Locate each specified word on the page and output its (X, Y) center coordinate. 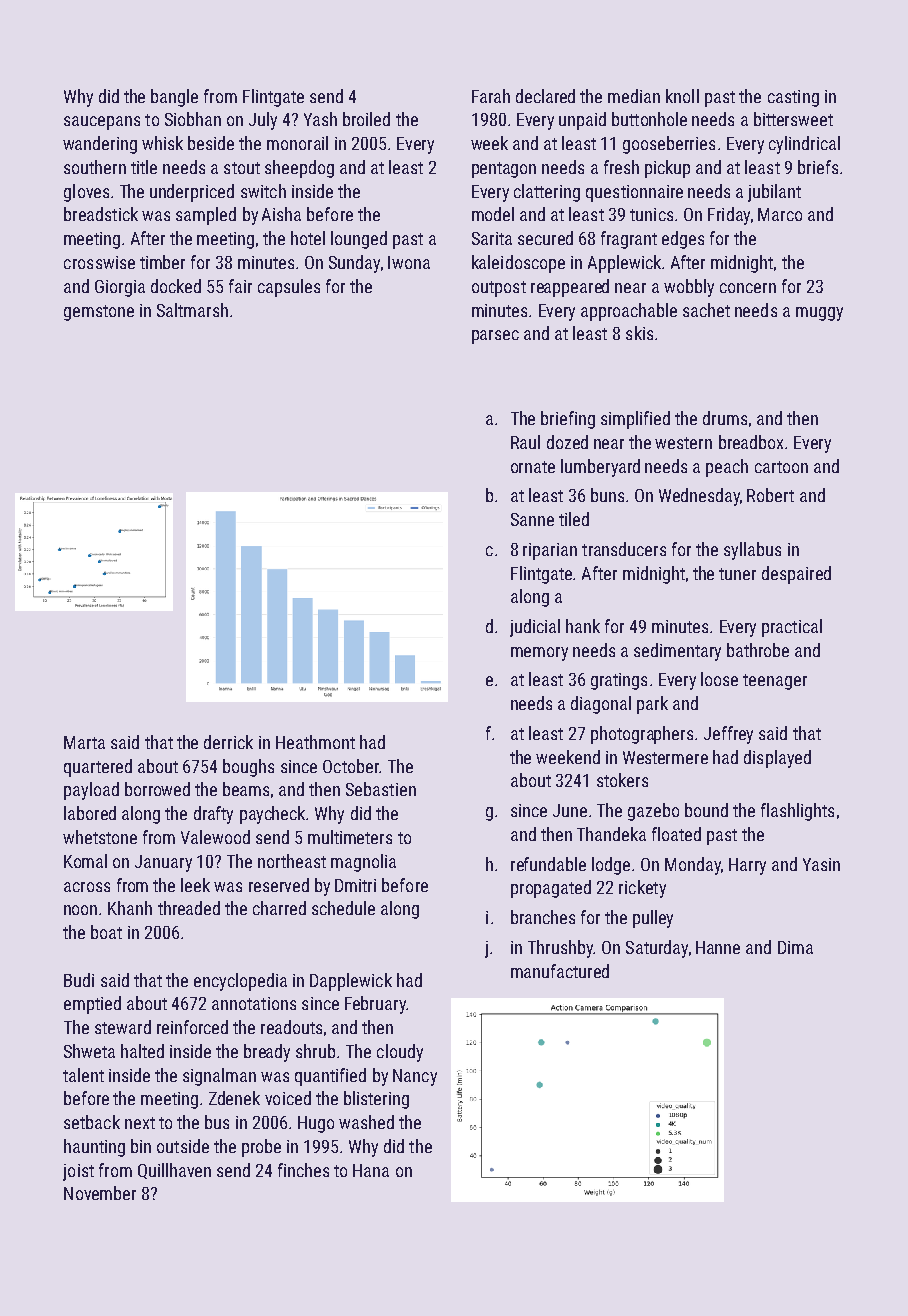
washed (366, 1122)
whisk (162, 143)
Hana (371, 1170)
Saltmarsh (192, 310)
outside (183, 1146)
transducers (624, 549)
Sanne (532, 519)
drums (725, 418)
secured (545, 238)
